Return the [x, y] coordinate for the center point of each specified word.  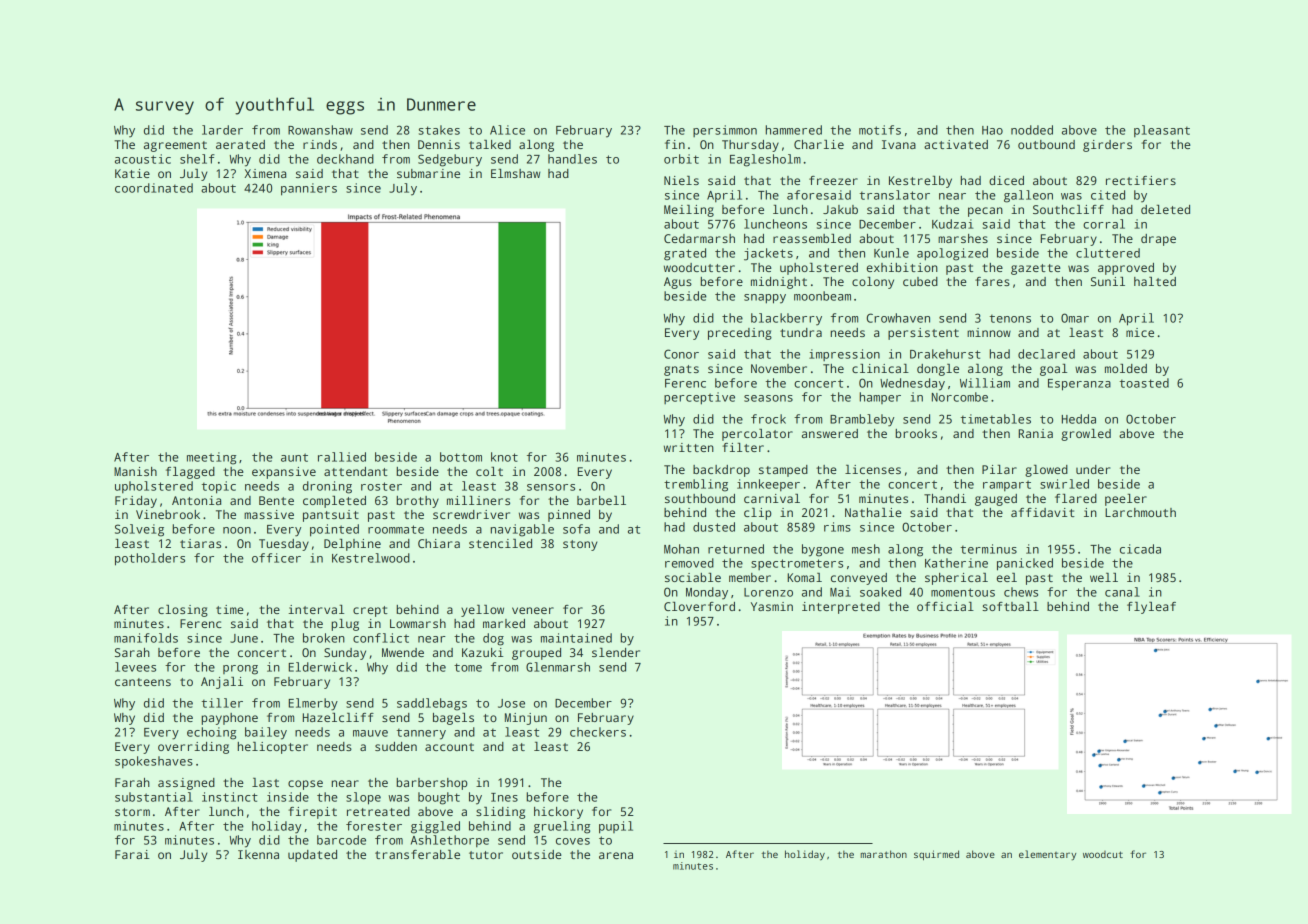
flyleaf [1151, 608]
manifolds [146, 638]
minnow [989, 332]
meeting [211, 458]
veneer [533, 610]
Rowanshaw [320, 130]
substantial [154, 797]
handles [572, 159]
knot [504, 457]
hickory [558, 813]
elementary [1047, 855]
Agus [678, 283]
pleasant [1162, 131]
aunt [294, 457]
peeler [1126, 500]
